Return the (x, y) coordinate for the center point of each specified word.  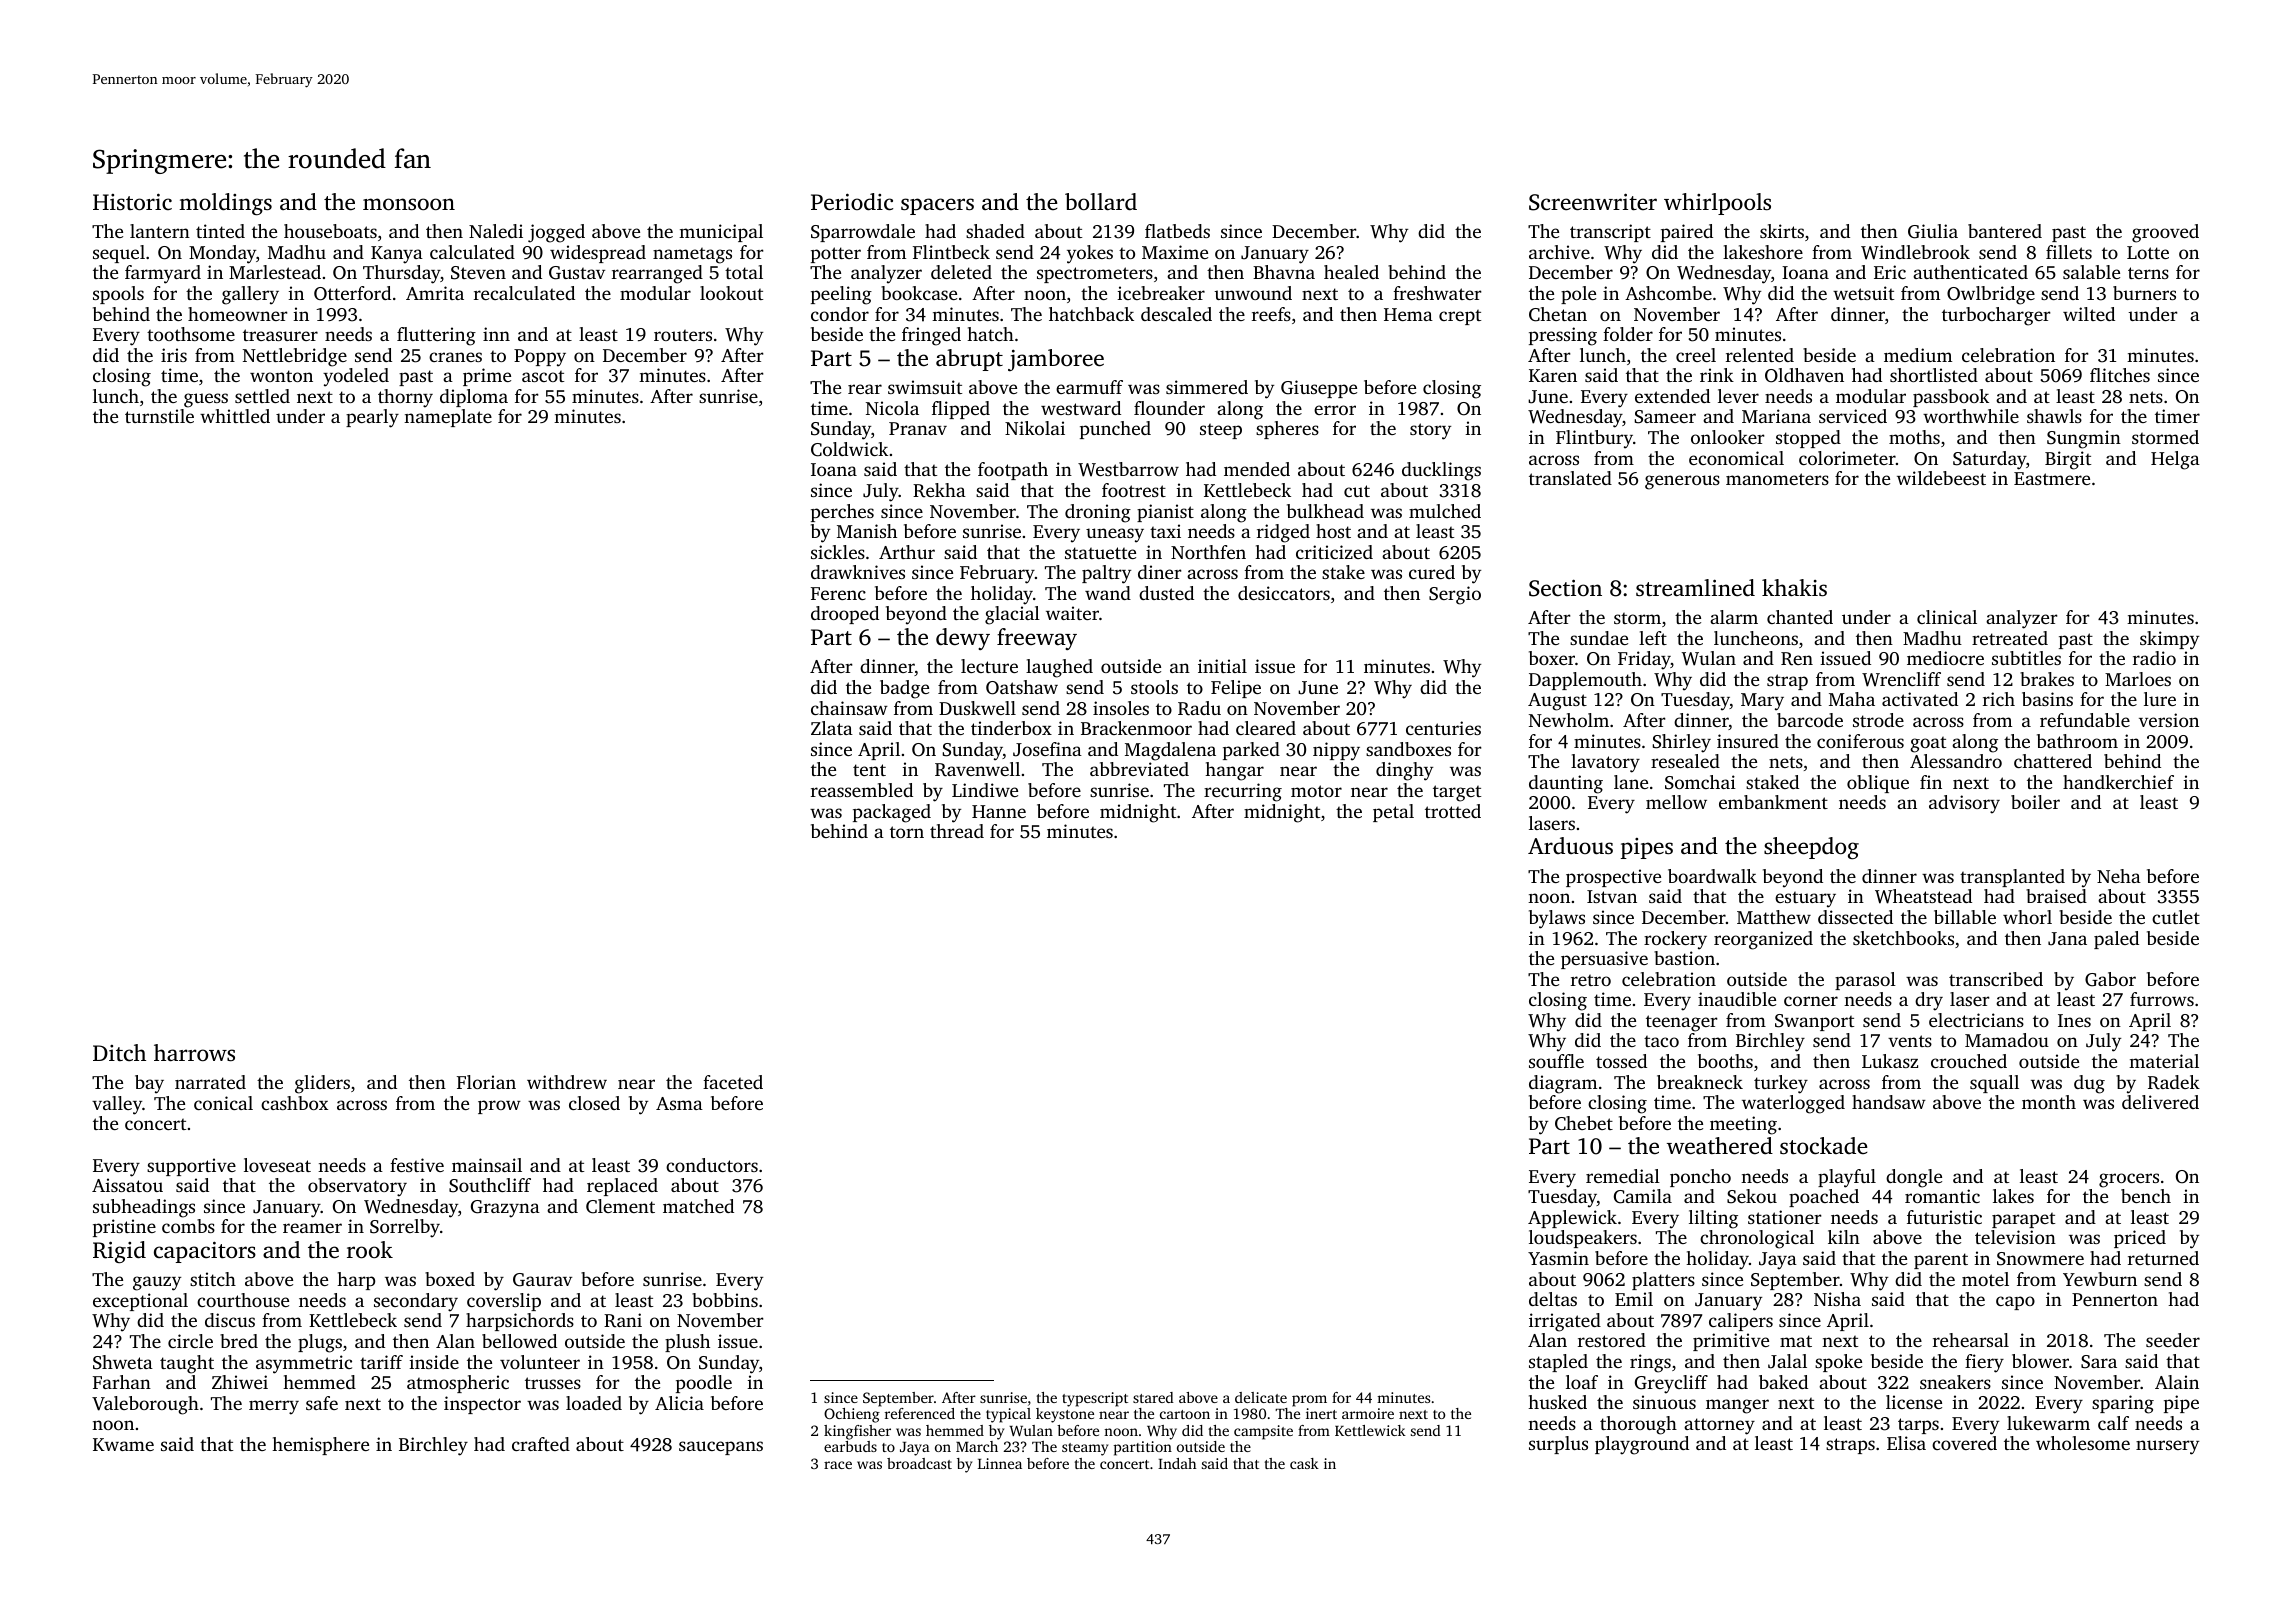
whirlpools (1717, 204)
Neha (2119, 876)
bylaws (1557, 919)
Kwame (123, 1444)
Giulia (1933, 231)
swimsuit (925, 387)
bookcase (919, 293)
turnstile (159, 416)
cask (1304, 1463)
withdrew (567, 1082)
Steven (478, 273)
